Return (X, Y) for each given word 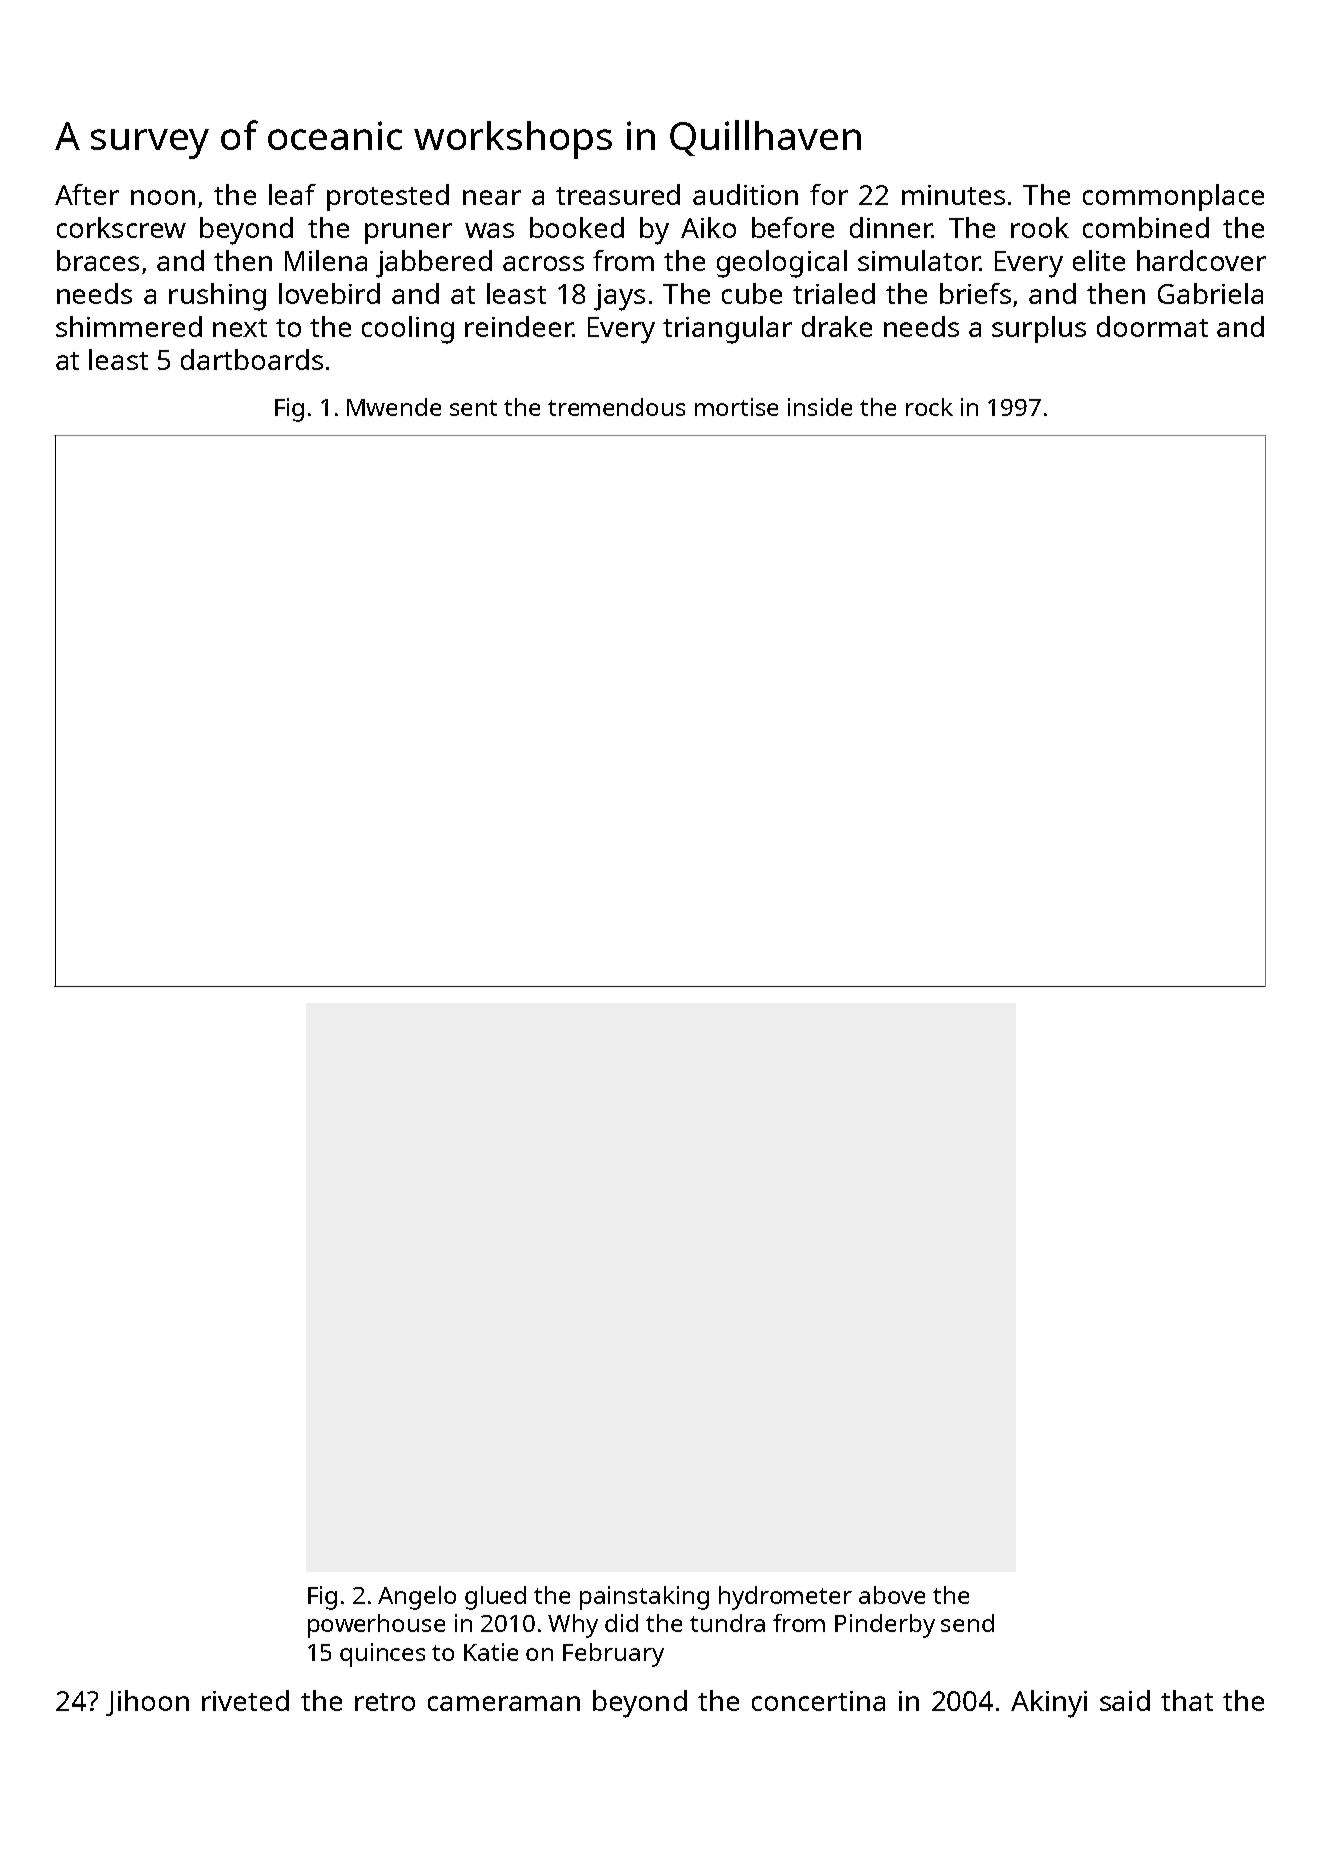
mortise (736, 407)
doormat (1152, 326)
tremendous (616, 407)
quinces (382, 1655)
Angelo (417, 1598)
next (240, 328)
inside (820, 407)
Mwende (394, 407)
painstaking (644, 1598)
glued (495, 1598)
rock (929, 407)
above (892, 1595)
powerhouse (376, 1626)
